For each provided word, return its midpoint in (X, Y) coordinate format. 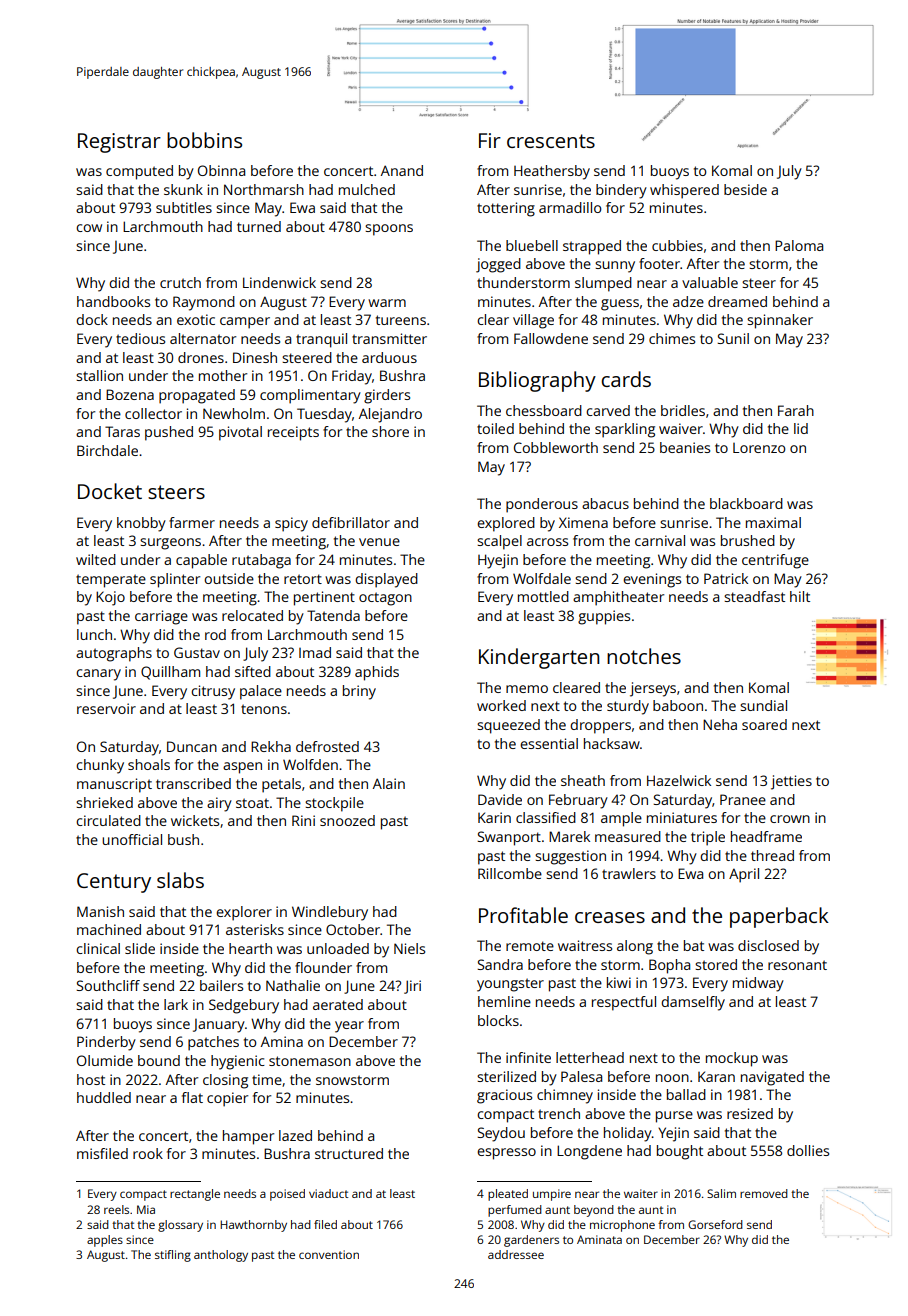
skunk (183, 189)
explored (506, 524)
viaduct (328, 1193)
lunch (94, 634)
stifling (173, 1256)
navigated (772, 1078)
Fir (490, 140)
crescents (551, 141)
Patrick (726, 578)
